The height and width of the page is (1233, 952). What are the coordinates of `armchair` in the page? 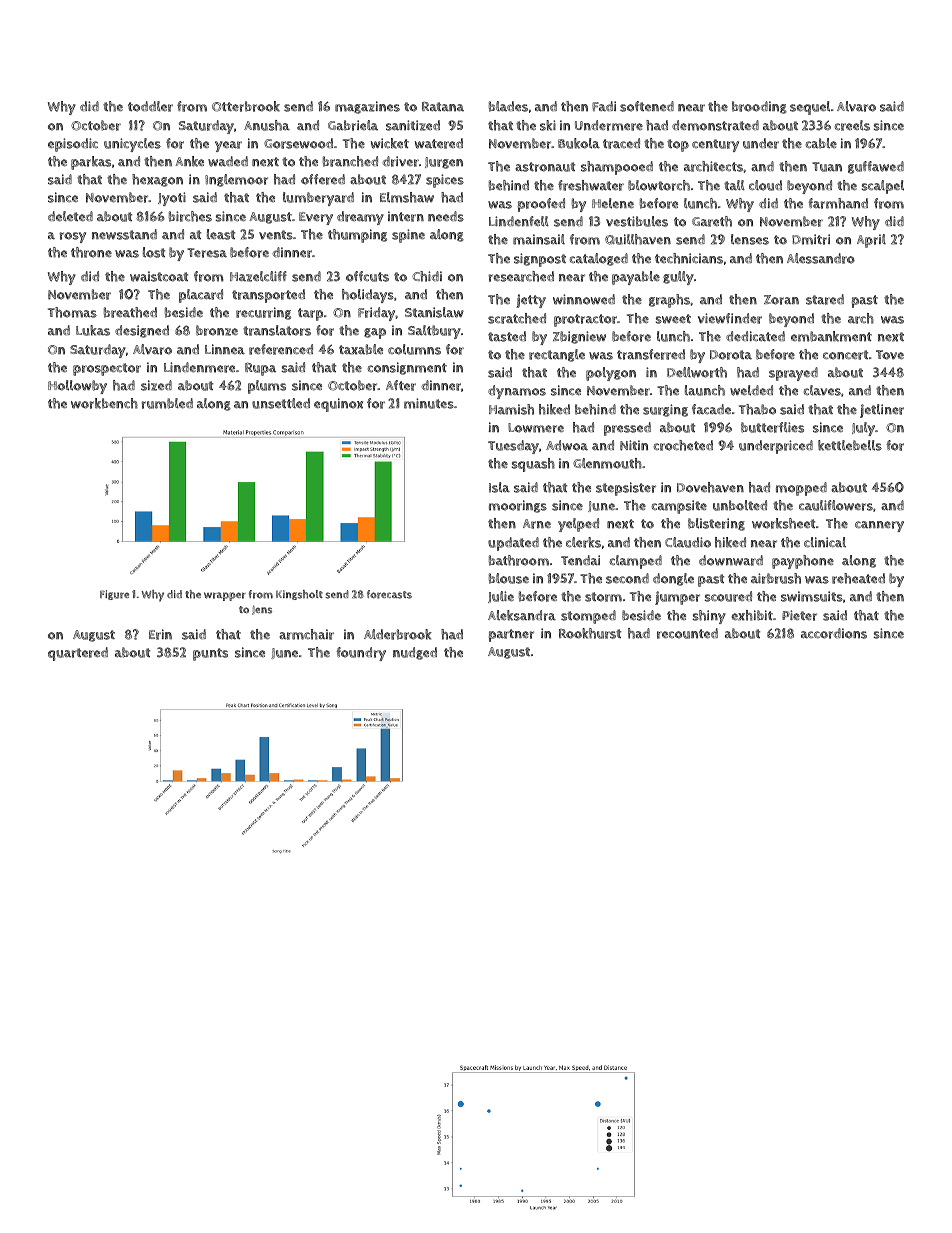 It's located at (306, 634).
